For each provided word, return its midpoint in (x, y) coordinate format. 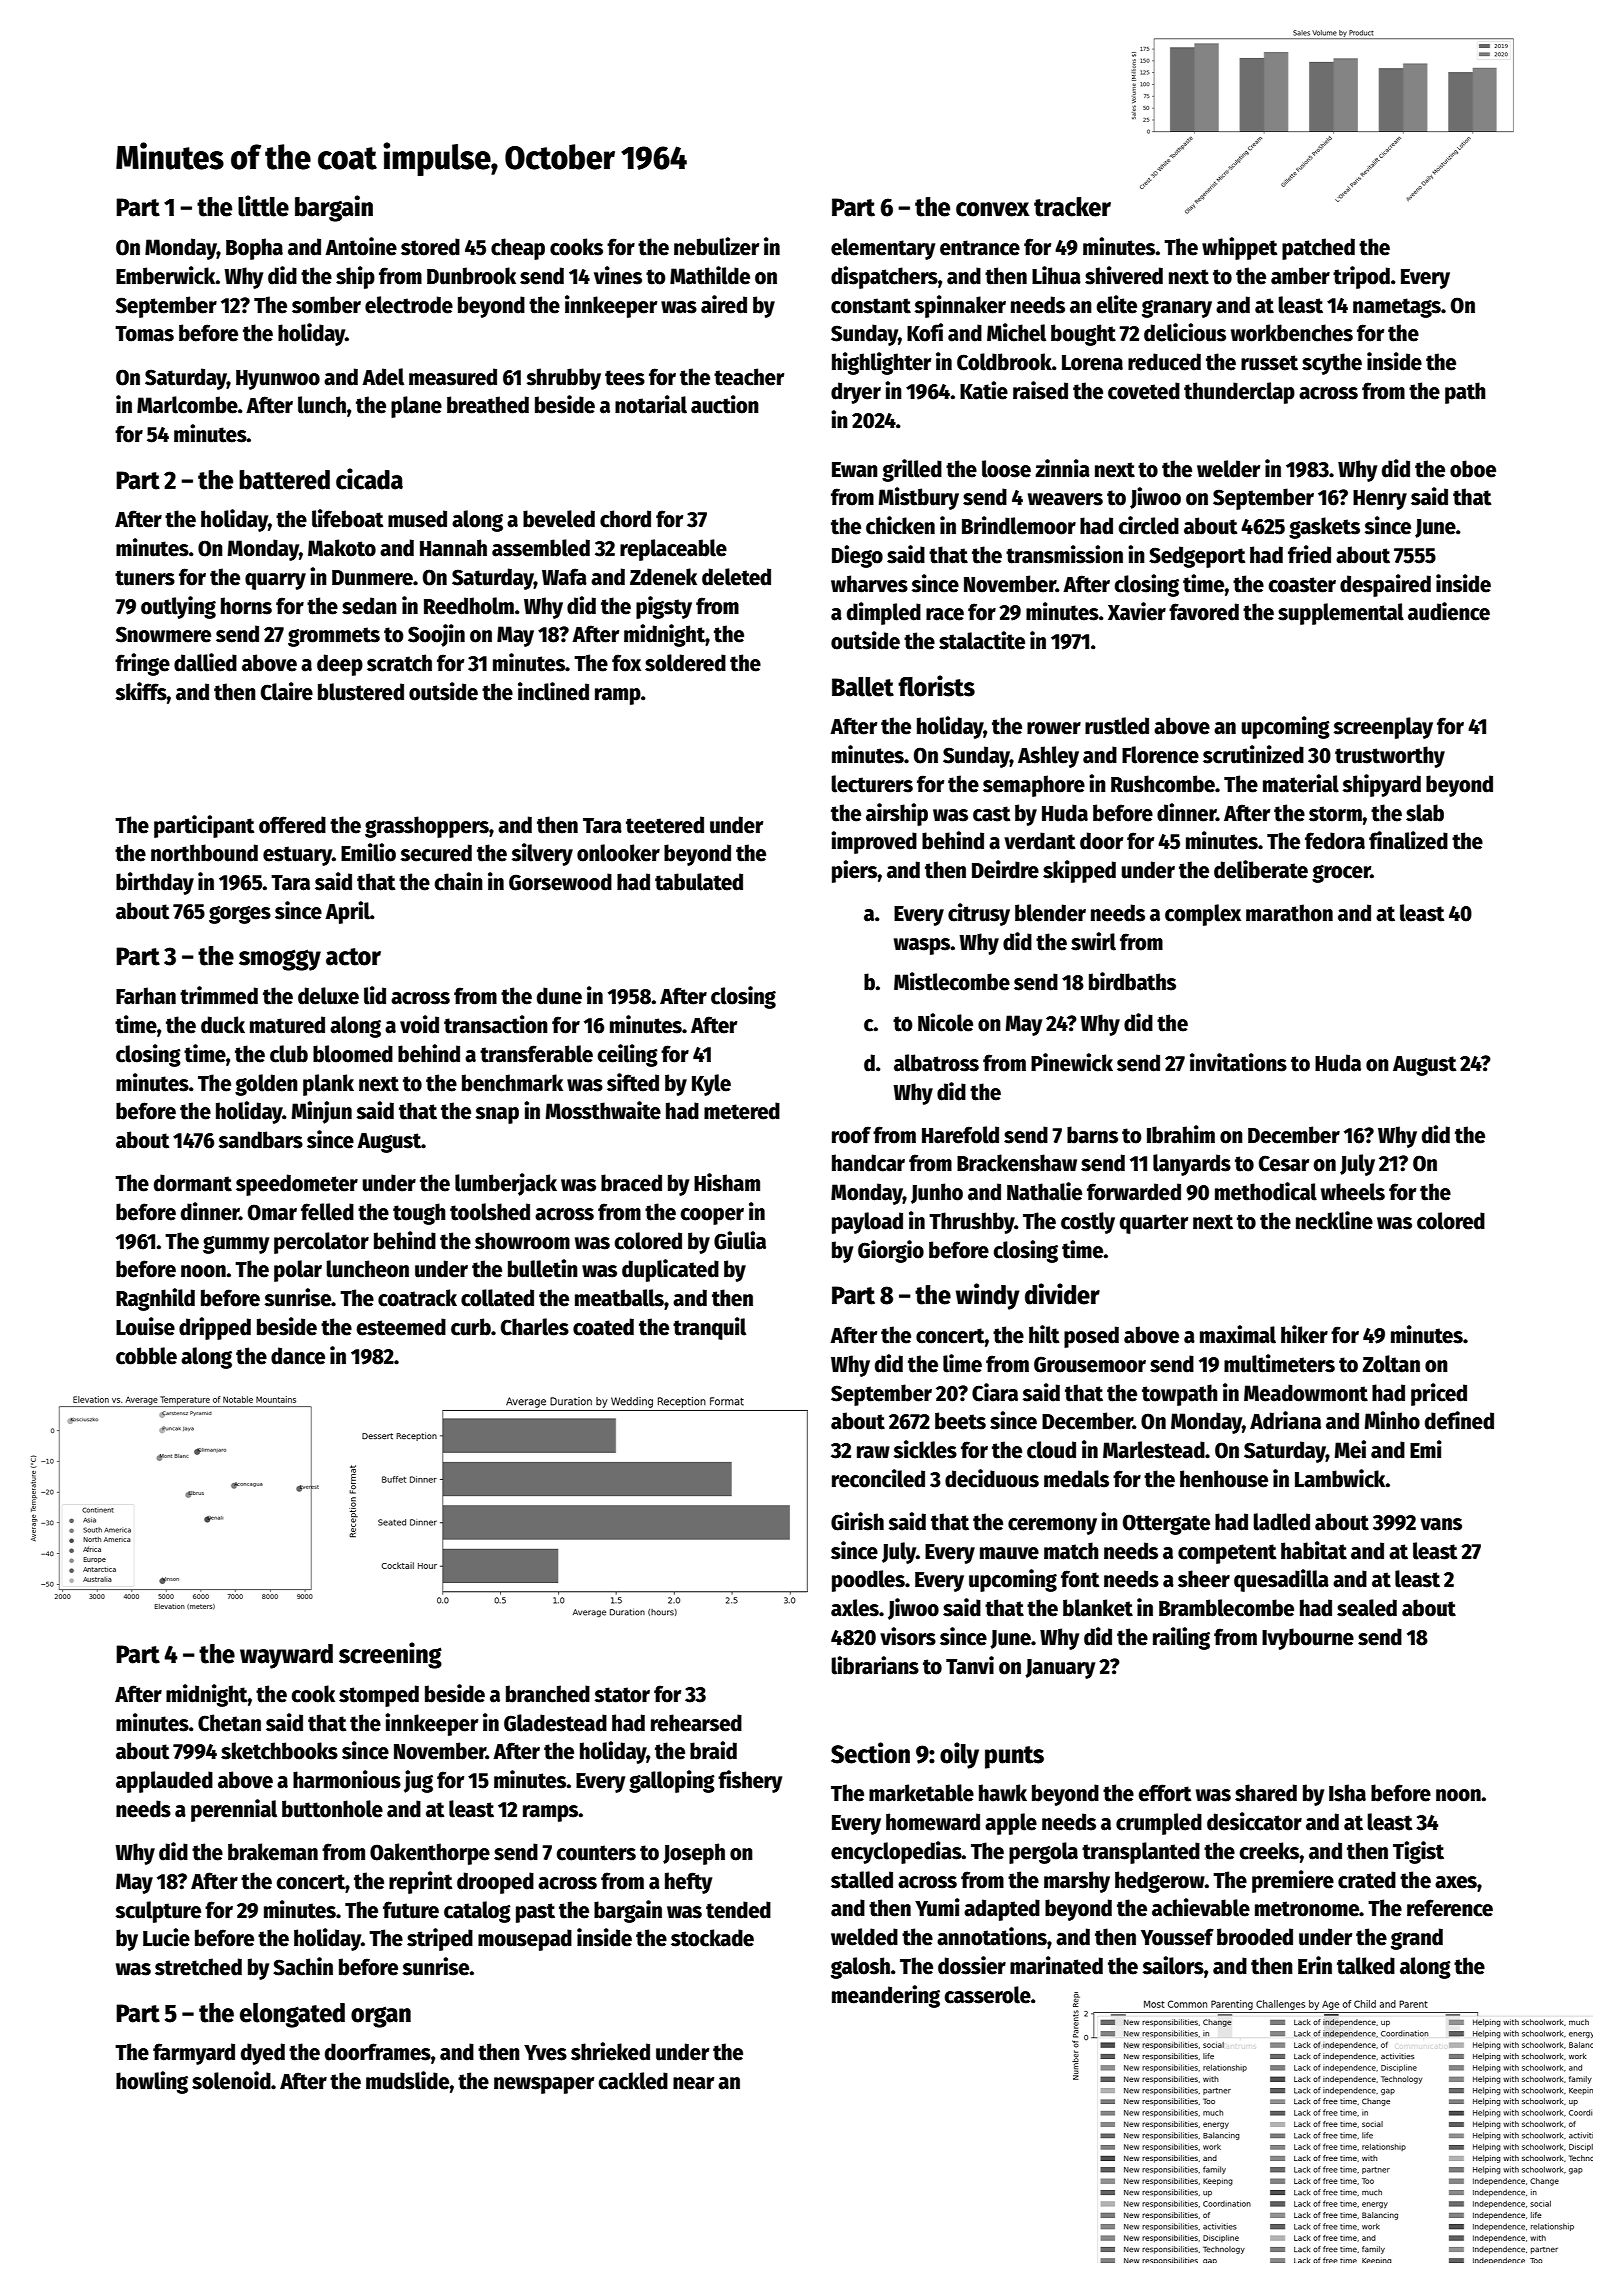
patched (1318, 249)
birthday (155, 883)
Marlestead (1154, 1450)
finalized (1408, 840)
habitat (1314, 1550)
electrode (409, 305)
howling (152, 2082)
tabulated (699, 882)
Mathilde (710, 275)
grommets (334, 637)
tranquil (709, 1328)
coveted (1144, 391)
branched (548, 1694)
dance (298, 1356)
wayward (286, 1656)
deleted (736, 577)
